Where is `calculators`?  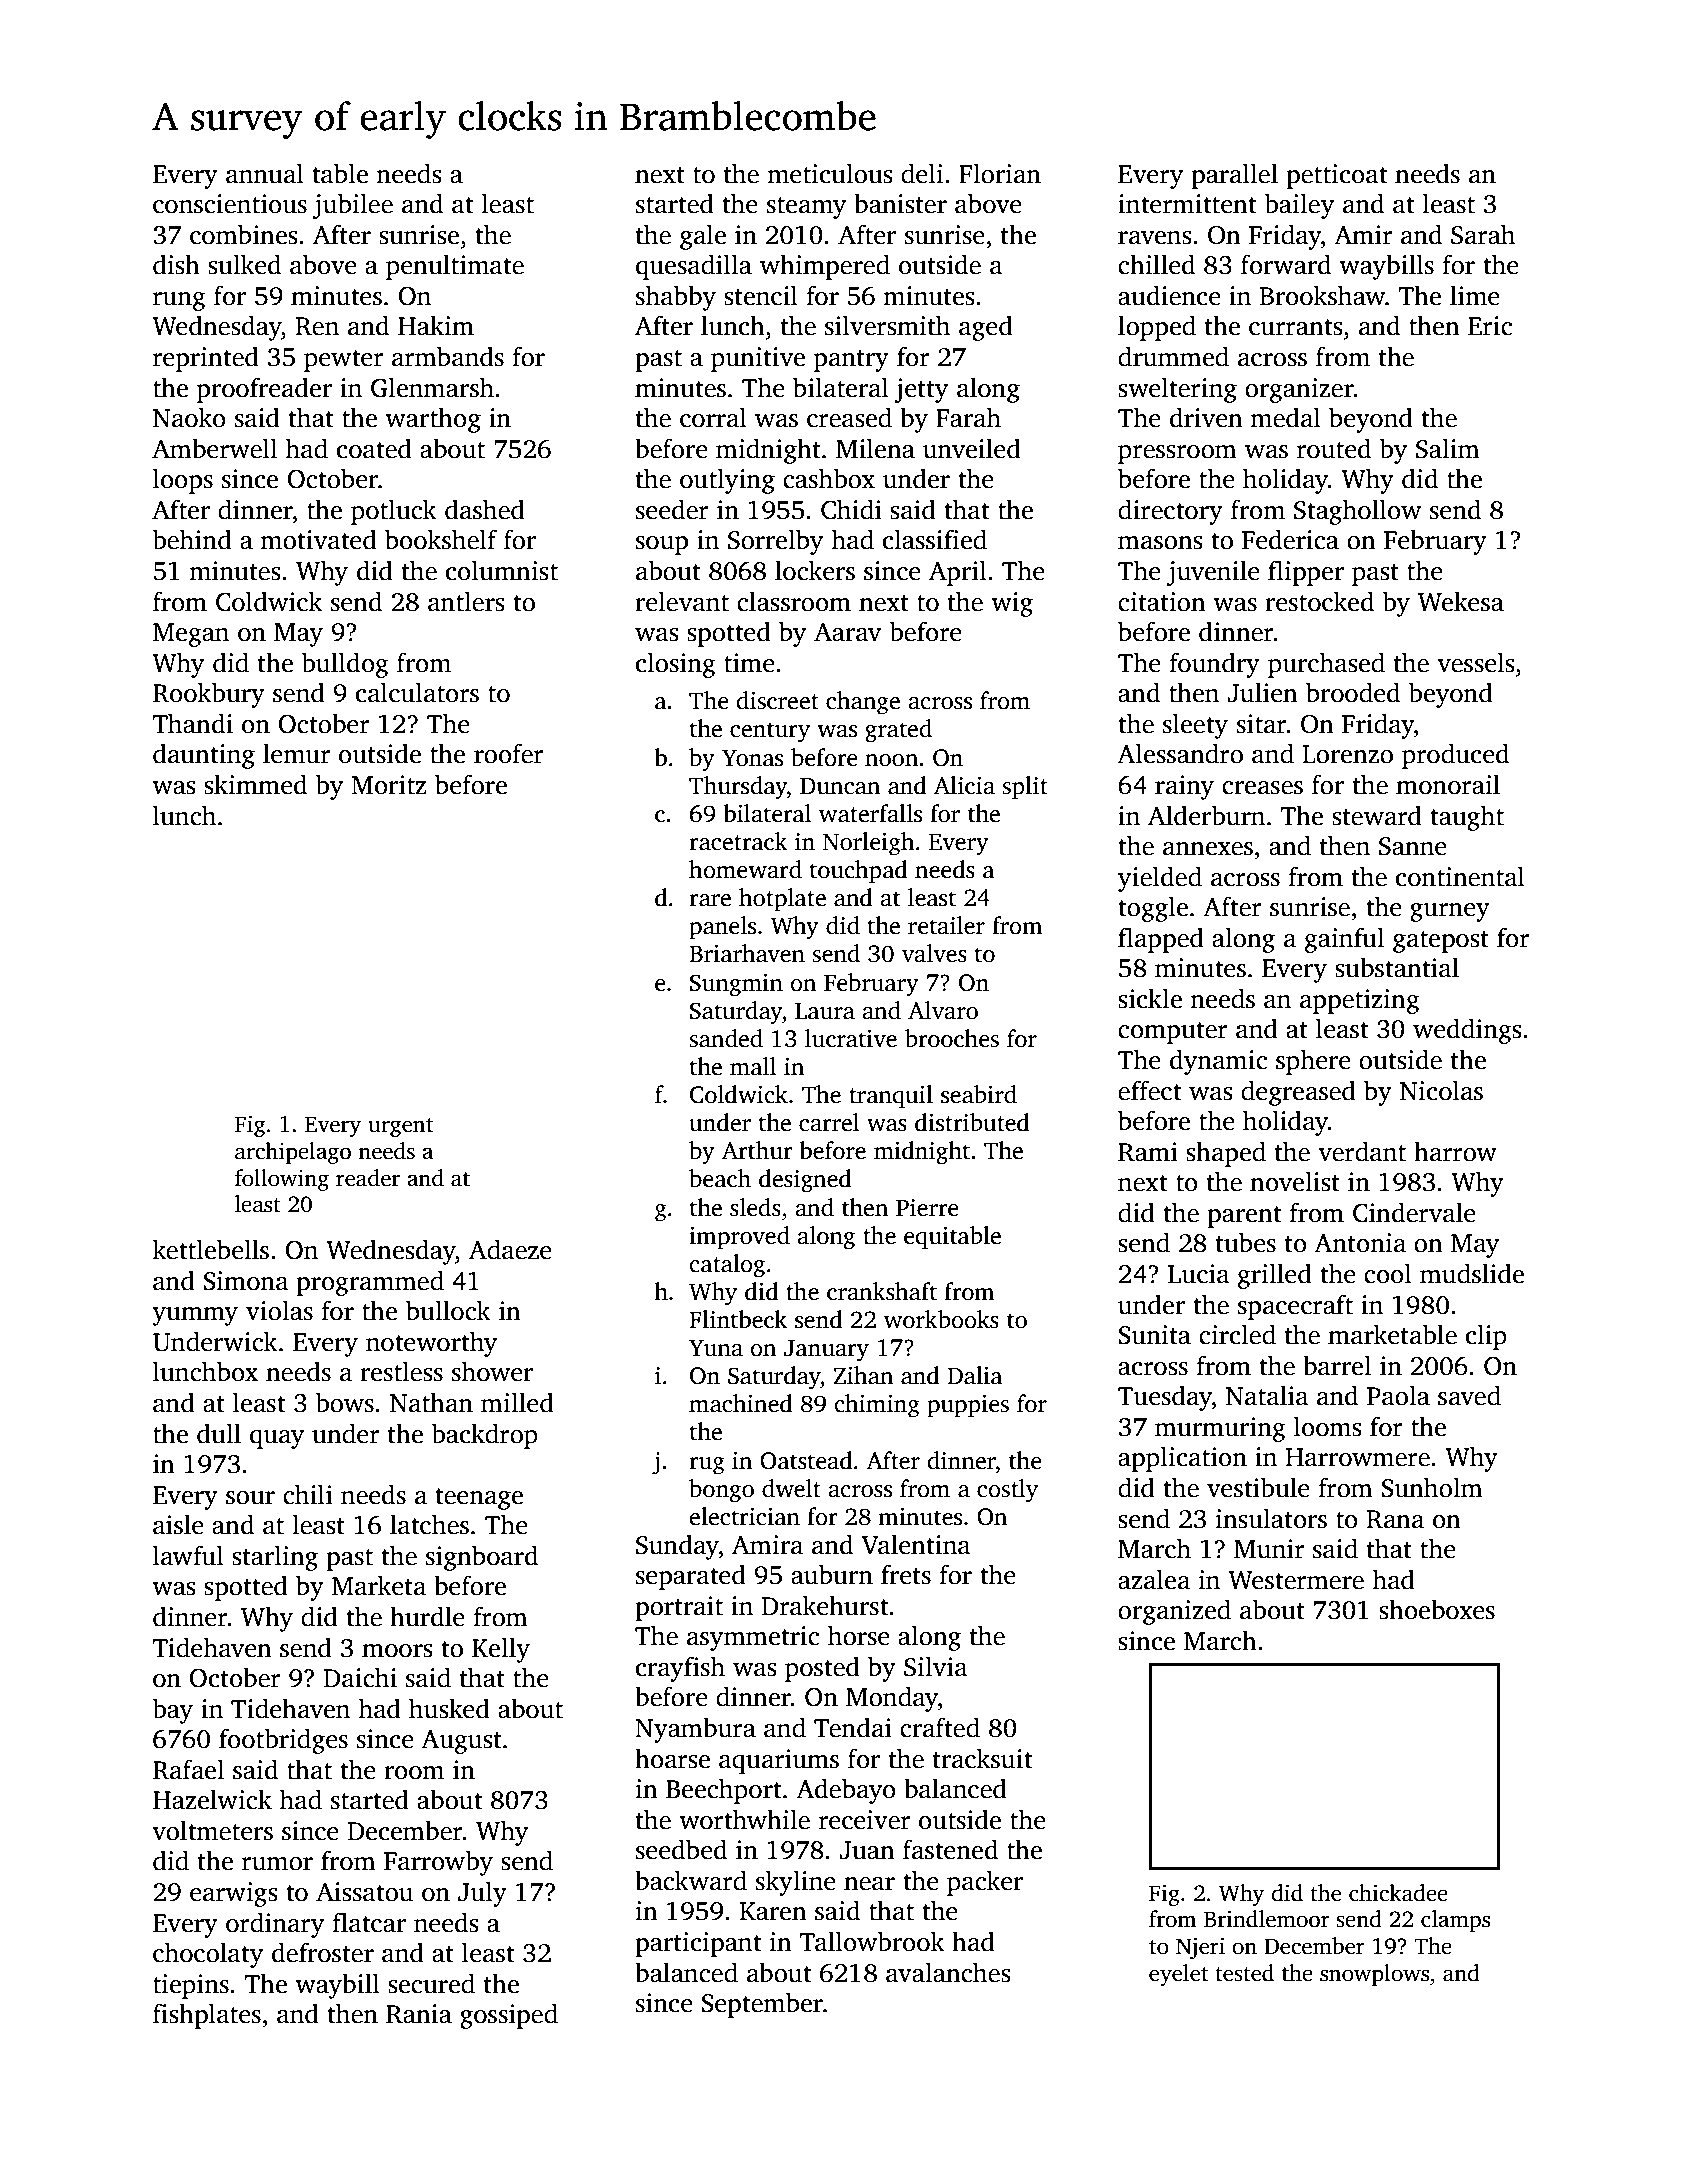 calculators is located at coordinates (417, 692).
